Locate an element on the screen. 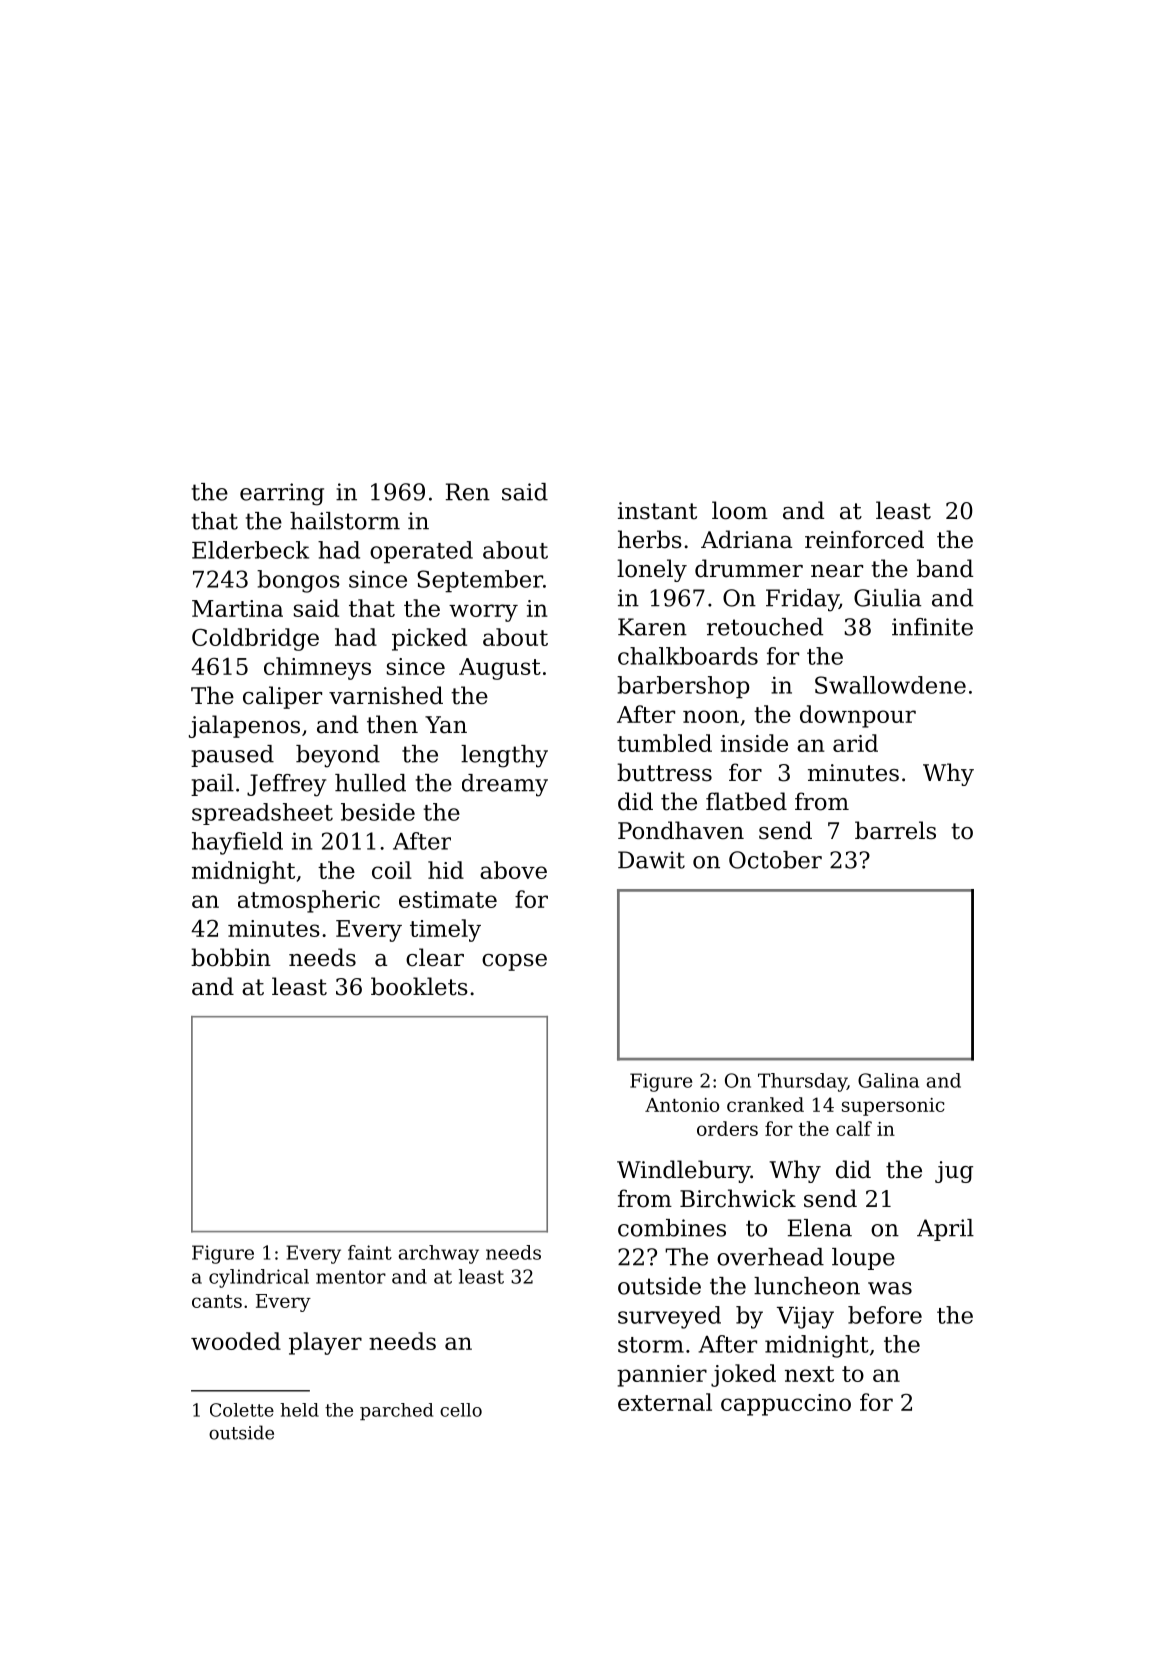  bobbin is located at coordinates (231, 957).
